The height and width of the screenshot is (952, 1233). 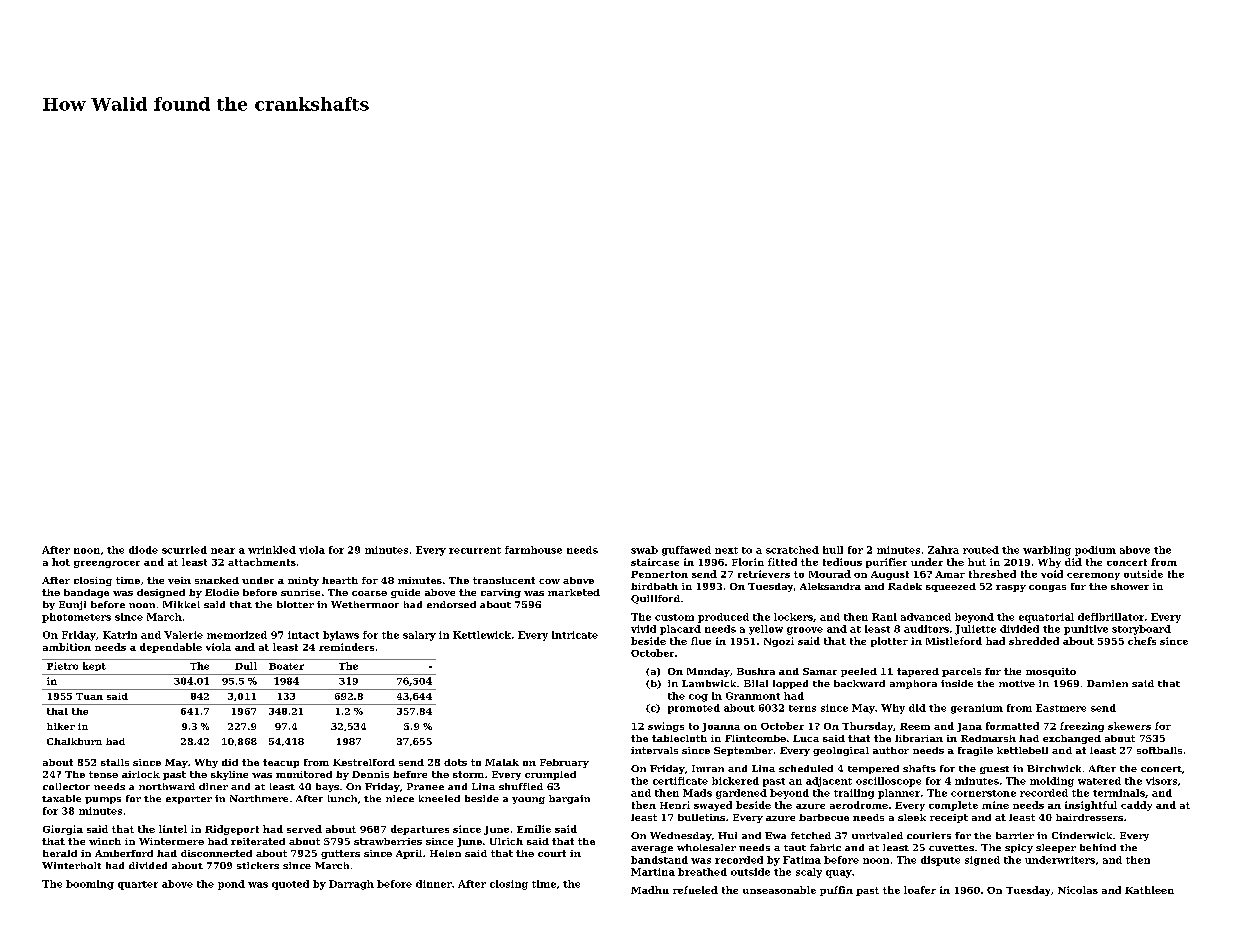 I want to click on Pennerton, so click(x=659, y=574).
